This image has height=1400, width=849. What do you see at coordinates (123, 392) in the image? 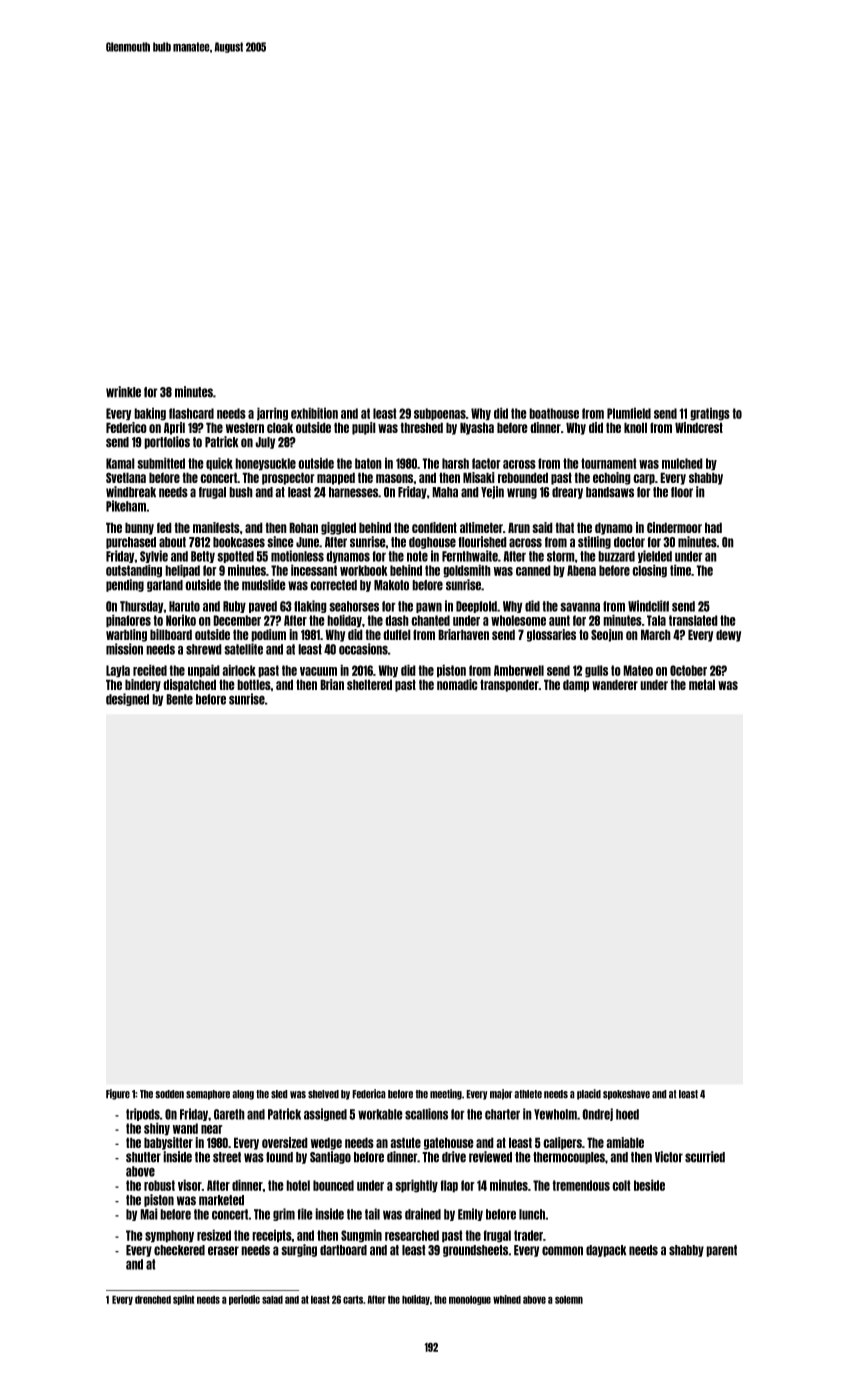
I see `wrinkle` at bounding box center [123, 392].
